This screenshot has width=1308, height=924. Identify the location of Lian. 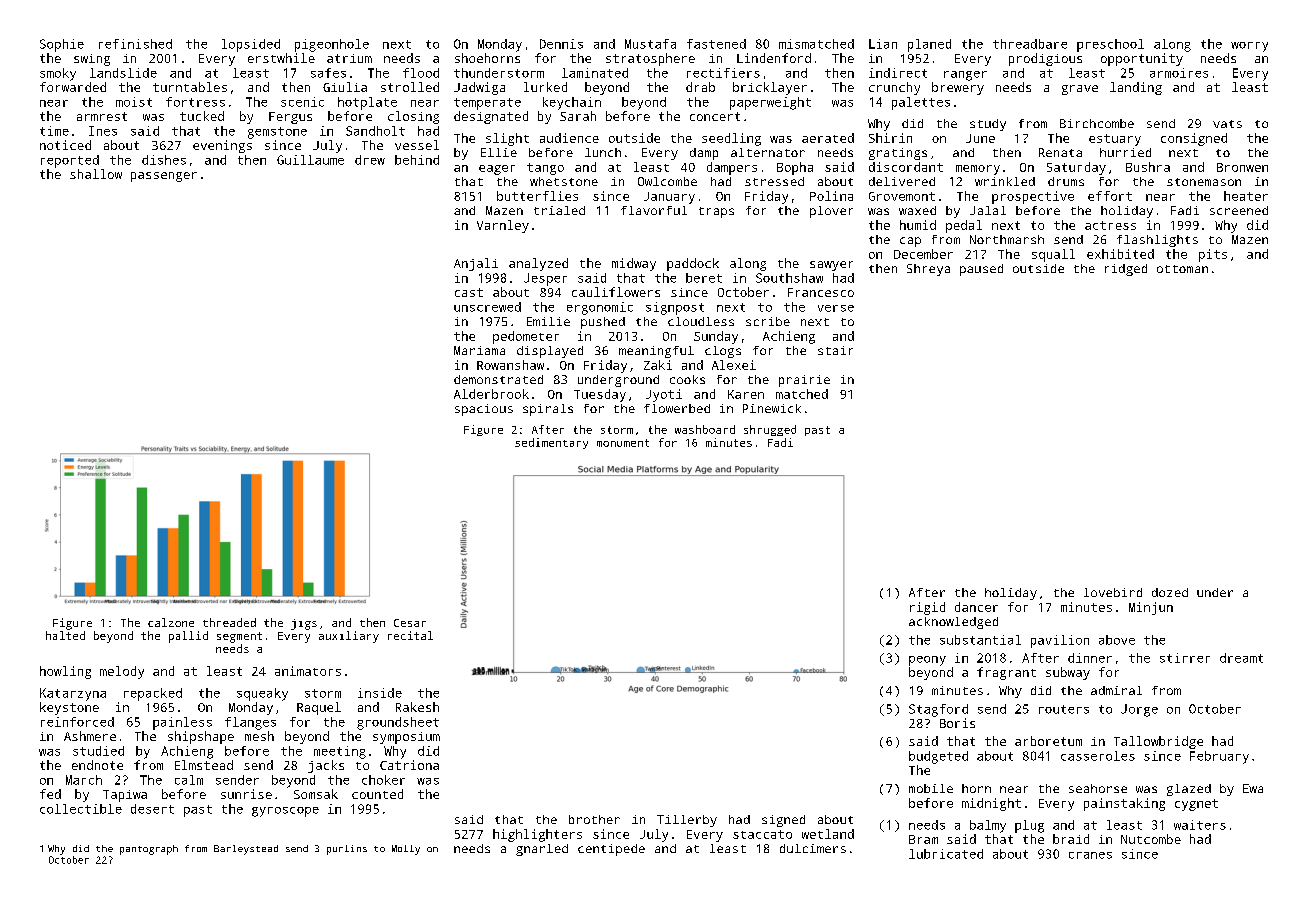
(883, 44).
